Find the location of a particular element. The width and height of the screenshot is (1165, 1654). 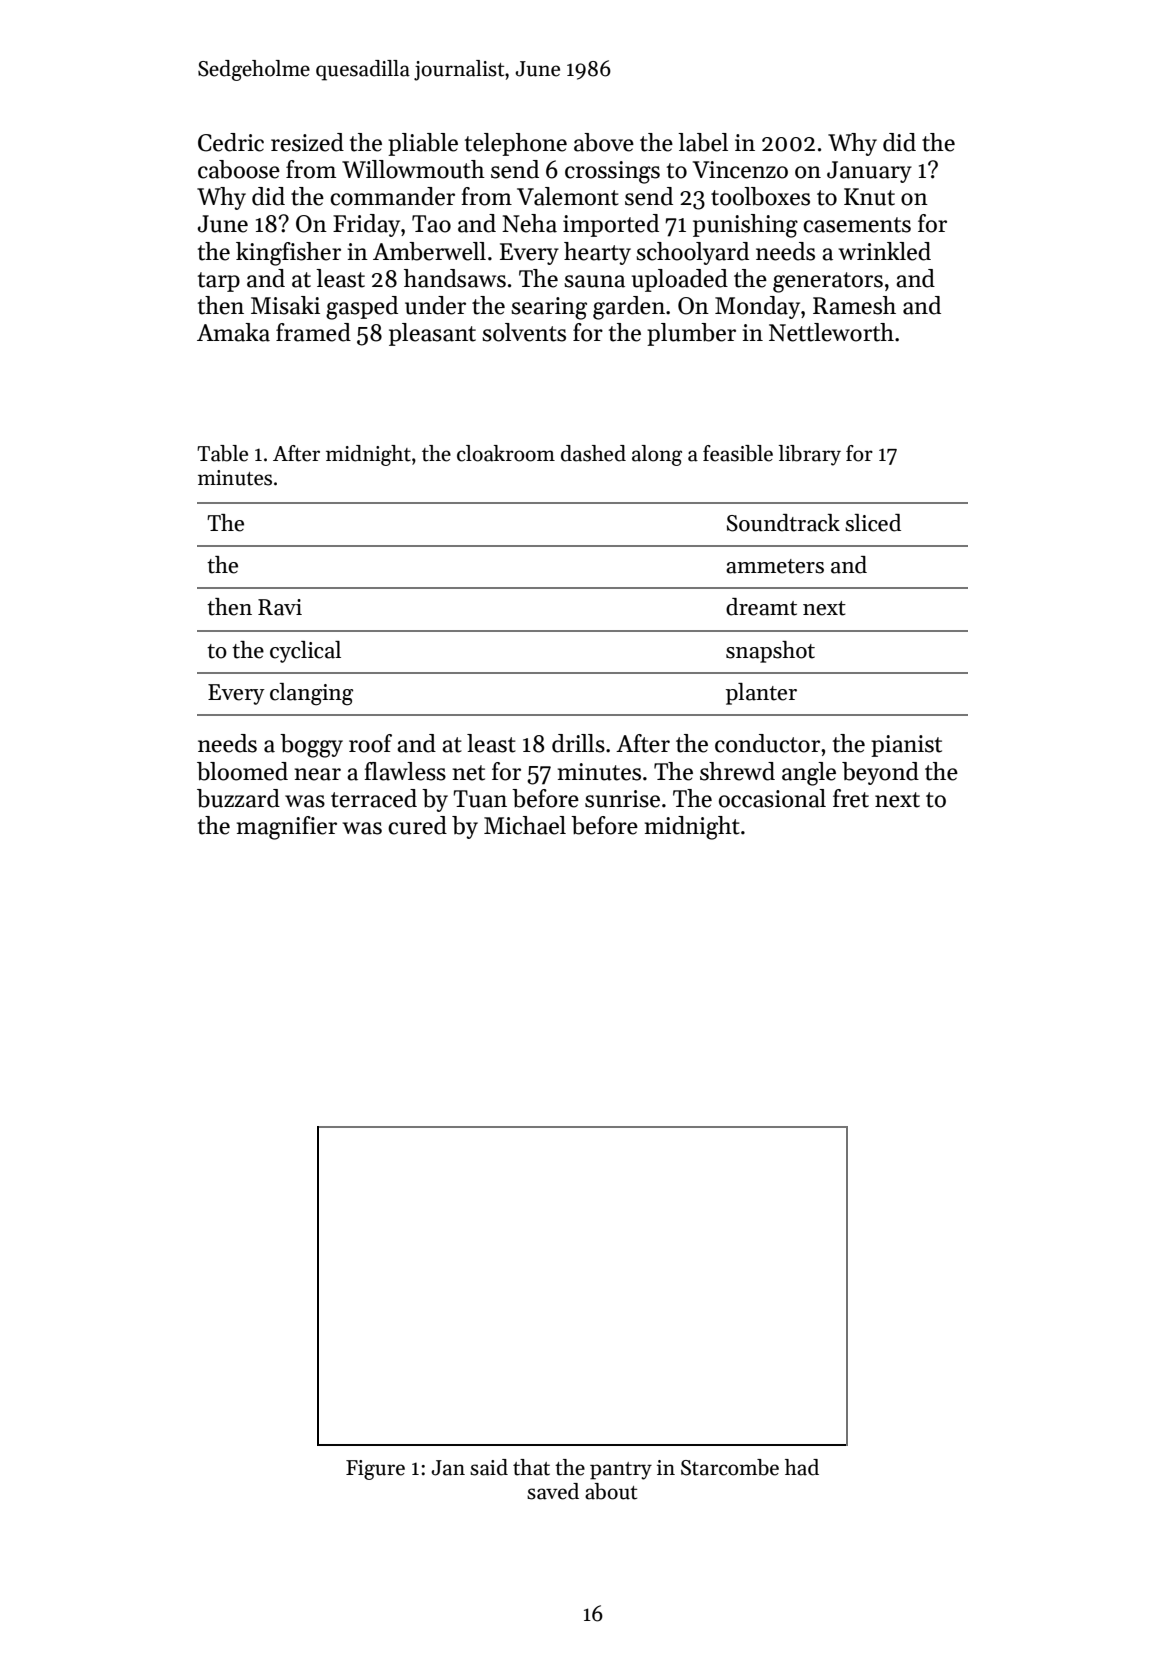

Table is located at coordinates (222, 453).
